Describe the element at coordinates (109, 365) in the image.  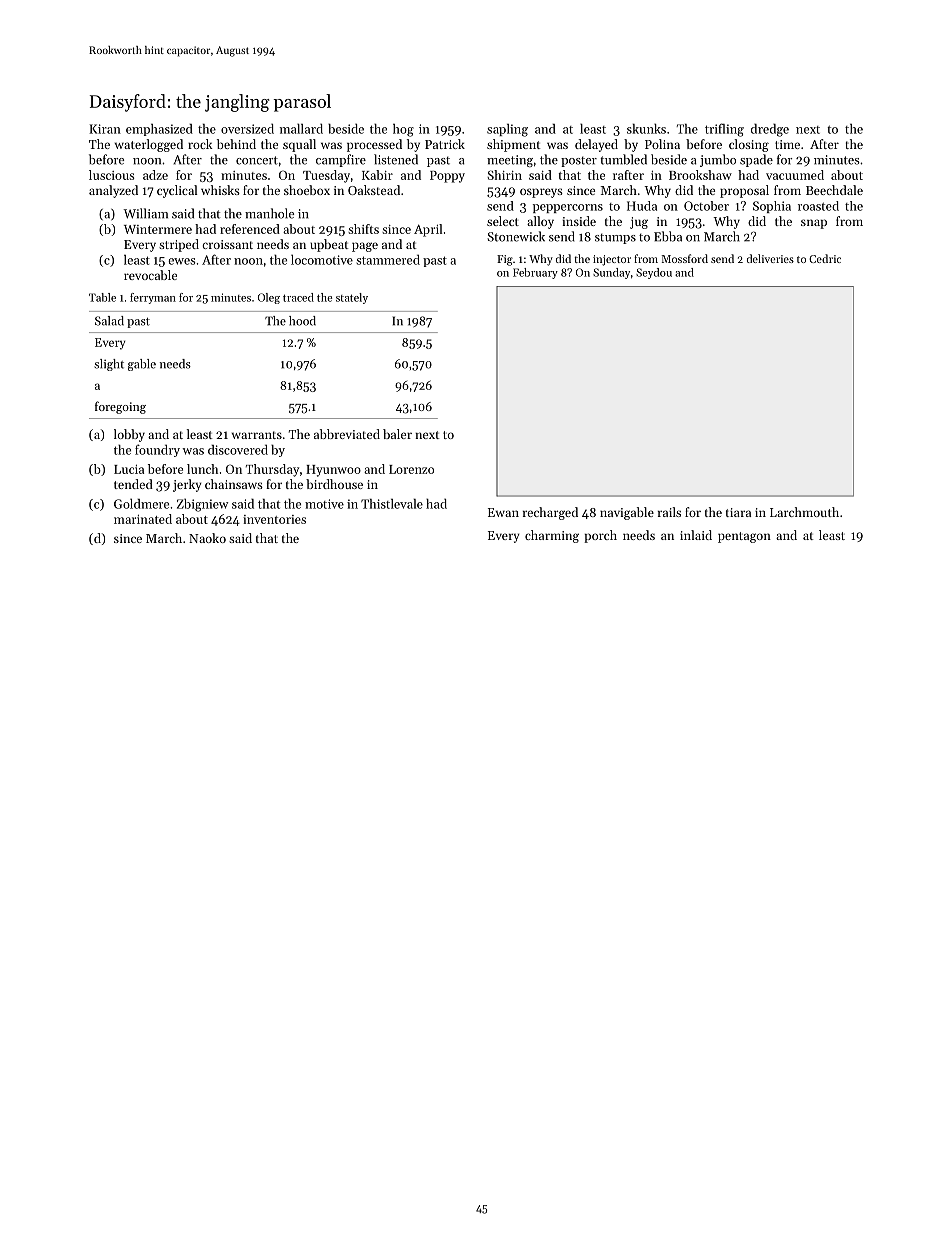
I see `slight` at that location.
